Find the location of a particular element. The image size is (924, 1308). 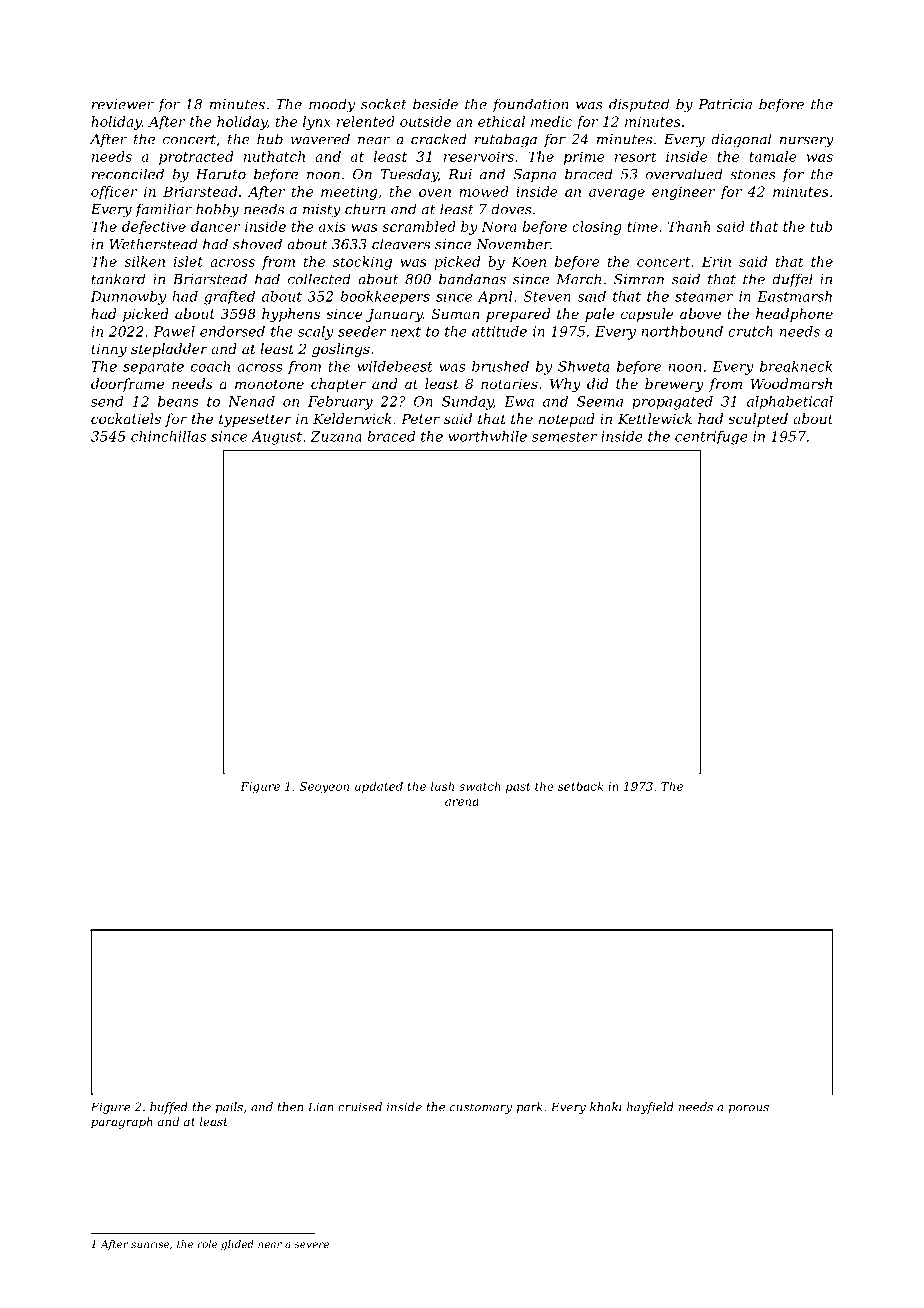

dancer is located at coordinates (215, 226).
